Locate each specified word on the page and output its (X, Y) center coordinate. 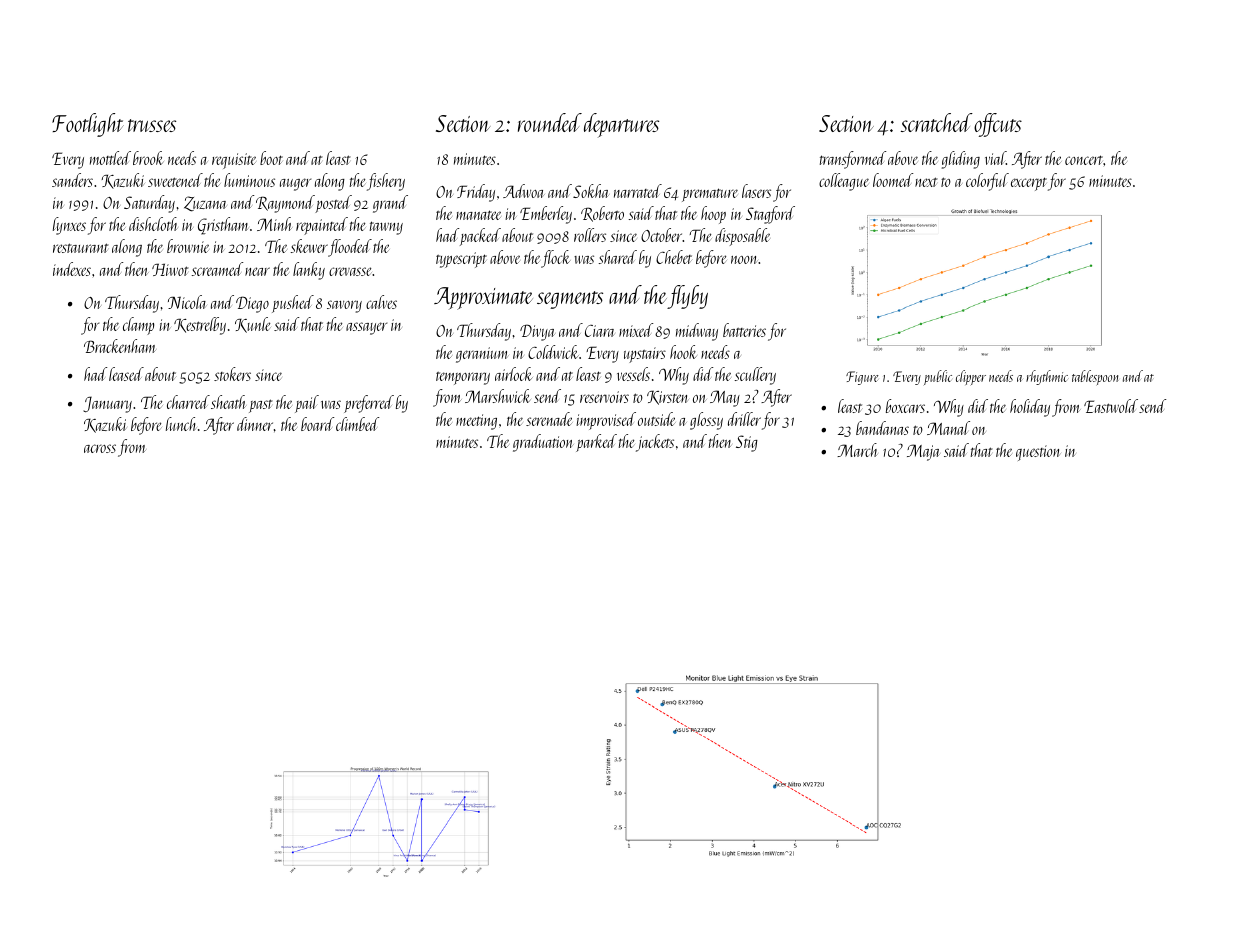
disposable (742, 237)
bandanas (882, 428)
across (100, 448)
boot (271, 158)
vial (995, 158)
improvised (606, 421)
